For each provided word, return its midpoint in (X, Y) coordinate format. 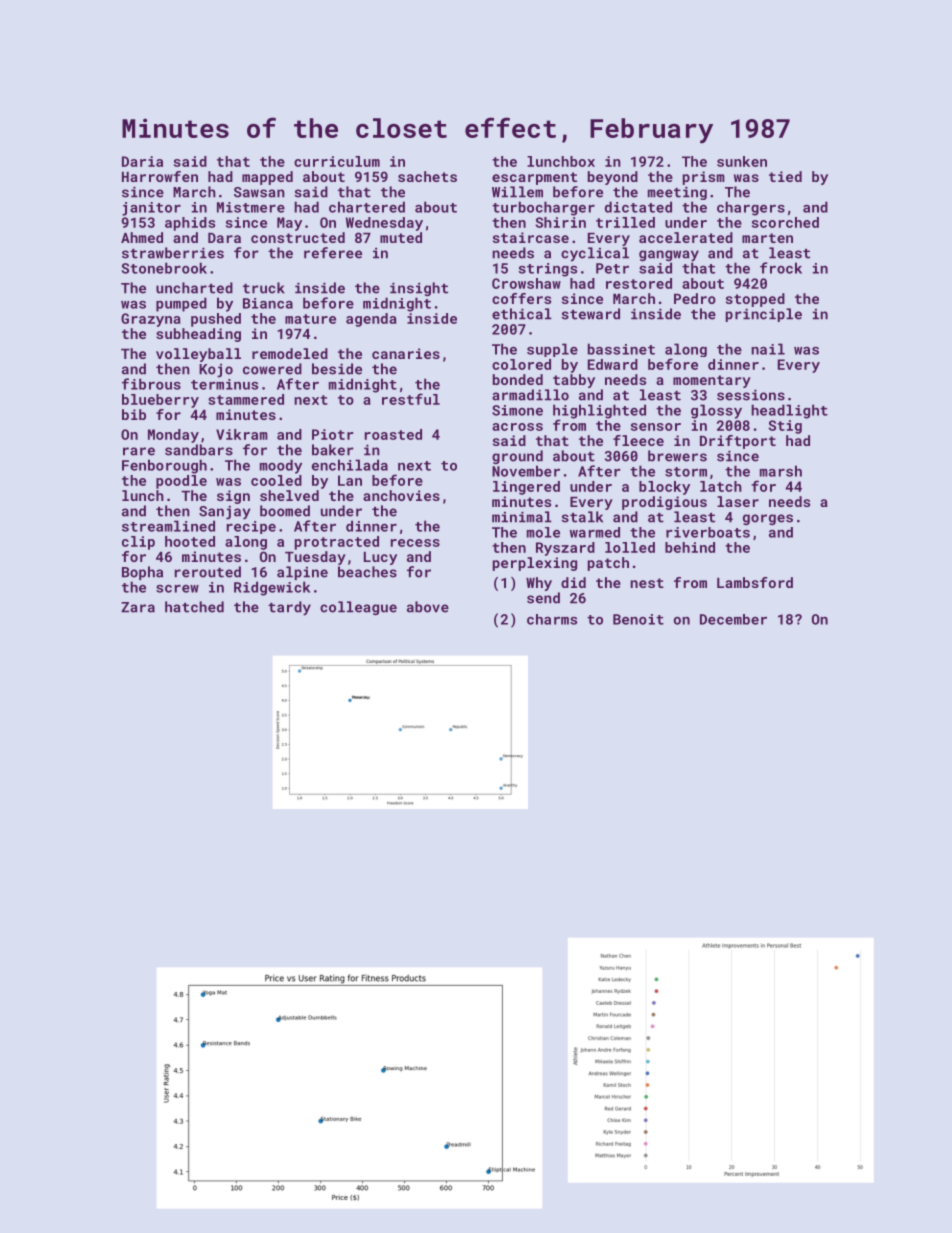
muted (401, 237)
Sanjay (225, 512)
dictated (638, 207)
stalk (582, 517)
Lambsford (755, 582)
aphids (190, 224)
